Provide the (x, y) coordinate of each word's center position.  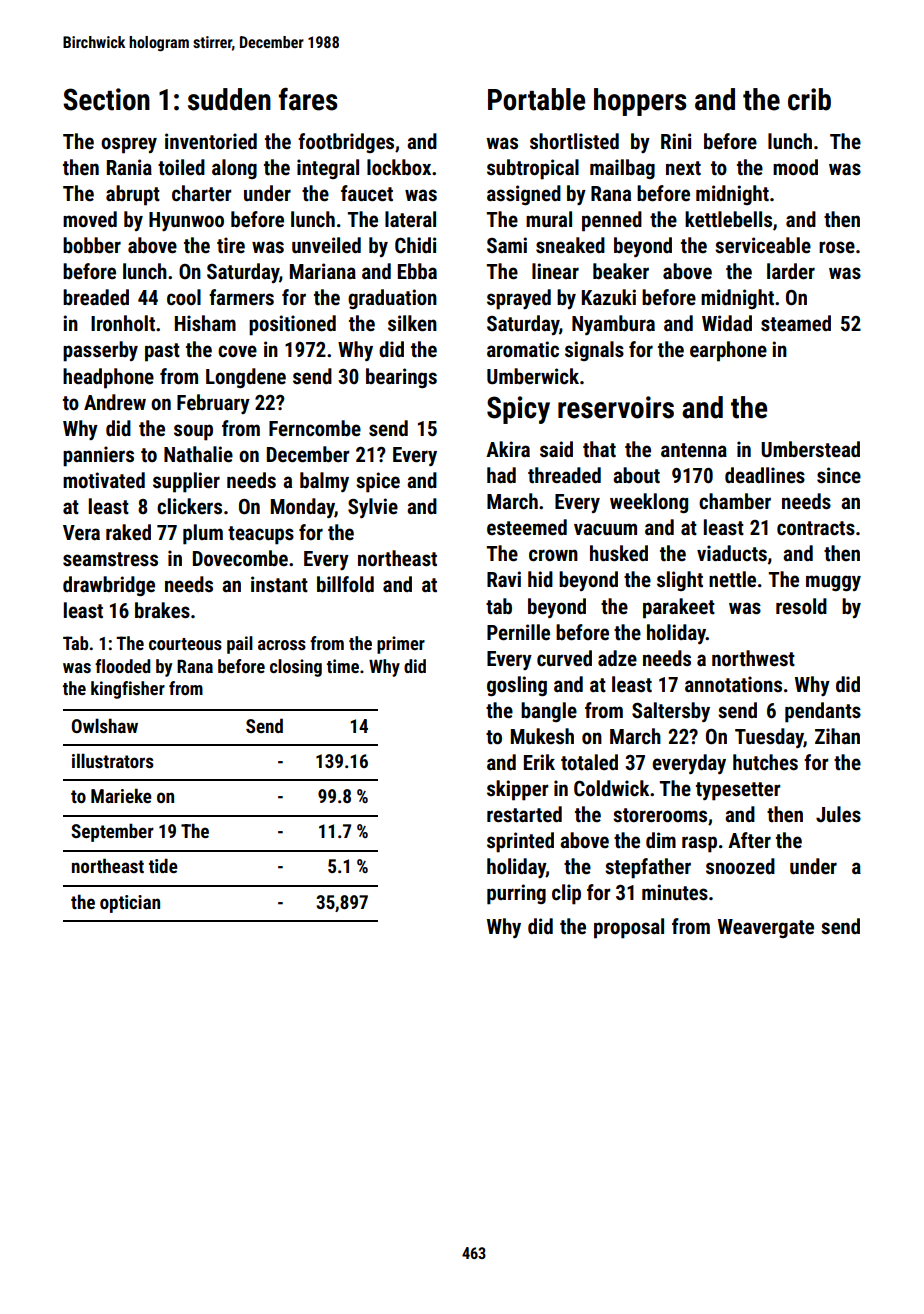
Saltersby (671, 712)
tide (163, 865)
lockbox (399, 167)
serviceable (763, 245)
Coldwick (611, 788)
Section (106, 99)
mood (795, 167)
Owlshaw (105, 725)
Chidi (415, 245)
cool (184, 297)
